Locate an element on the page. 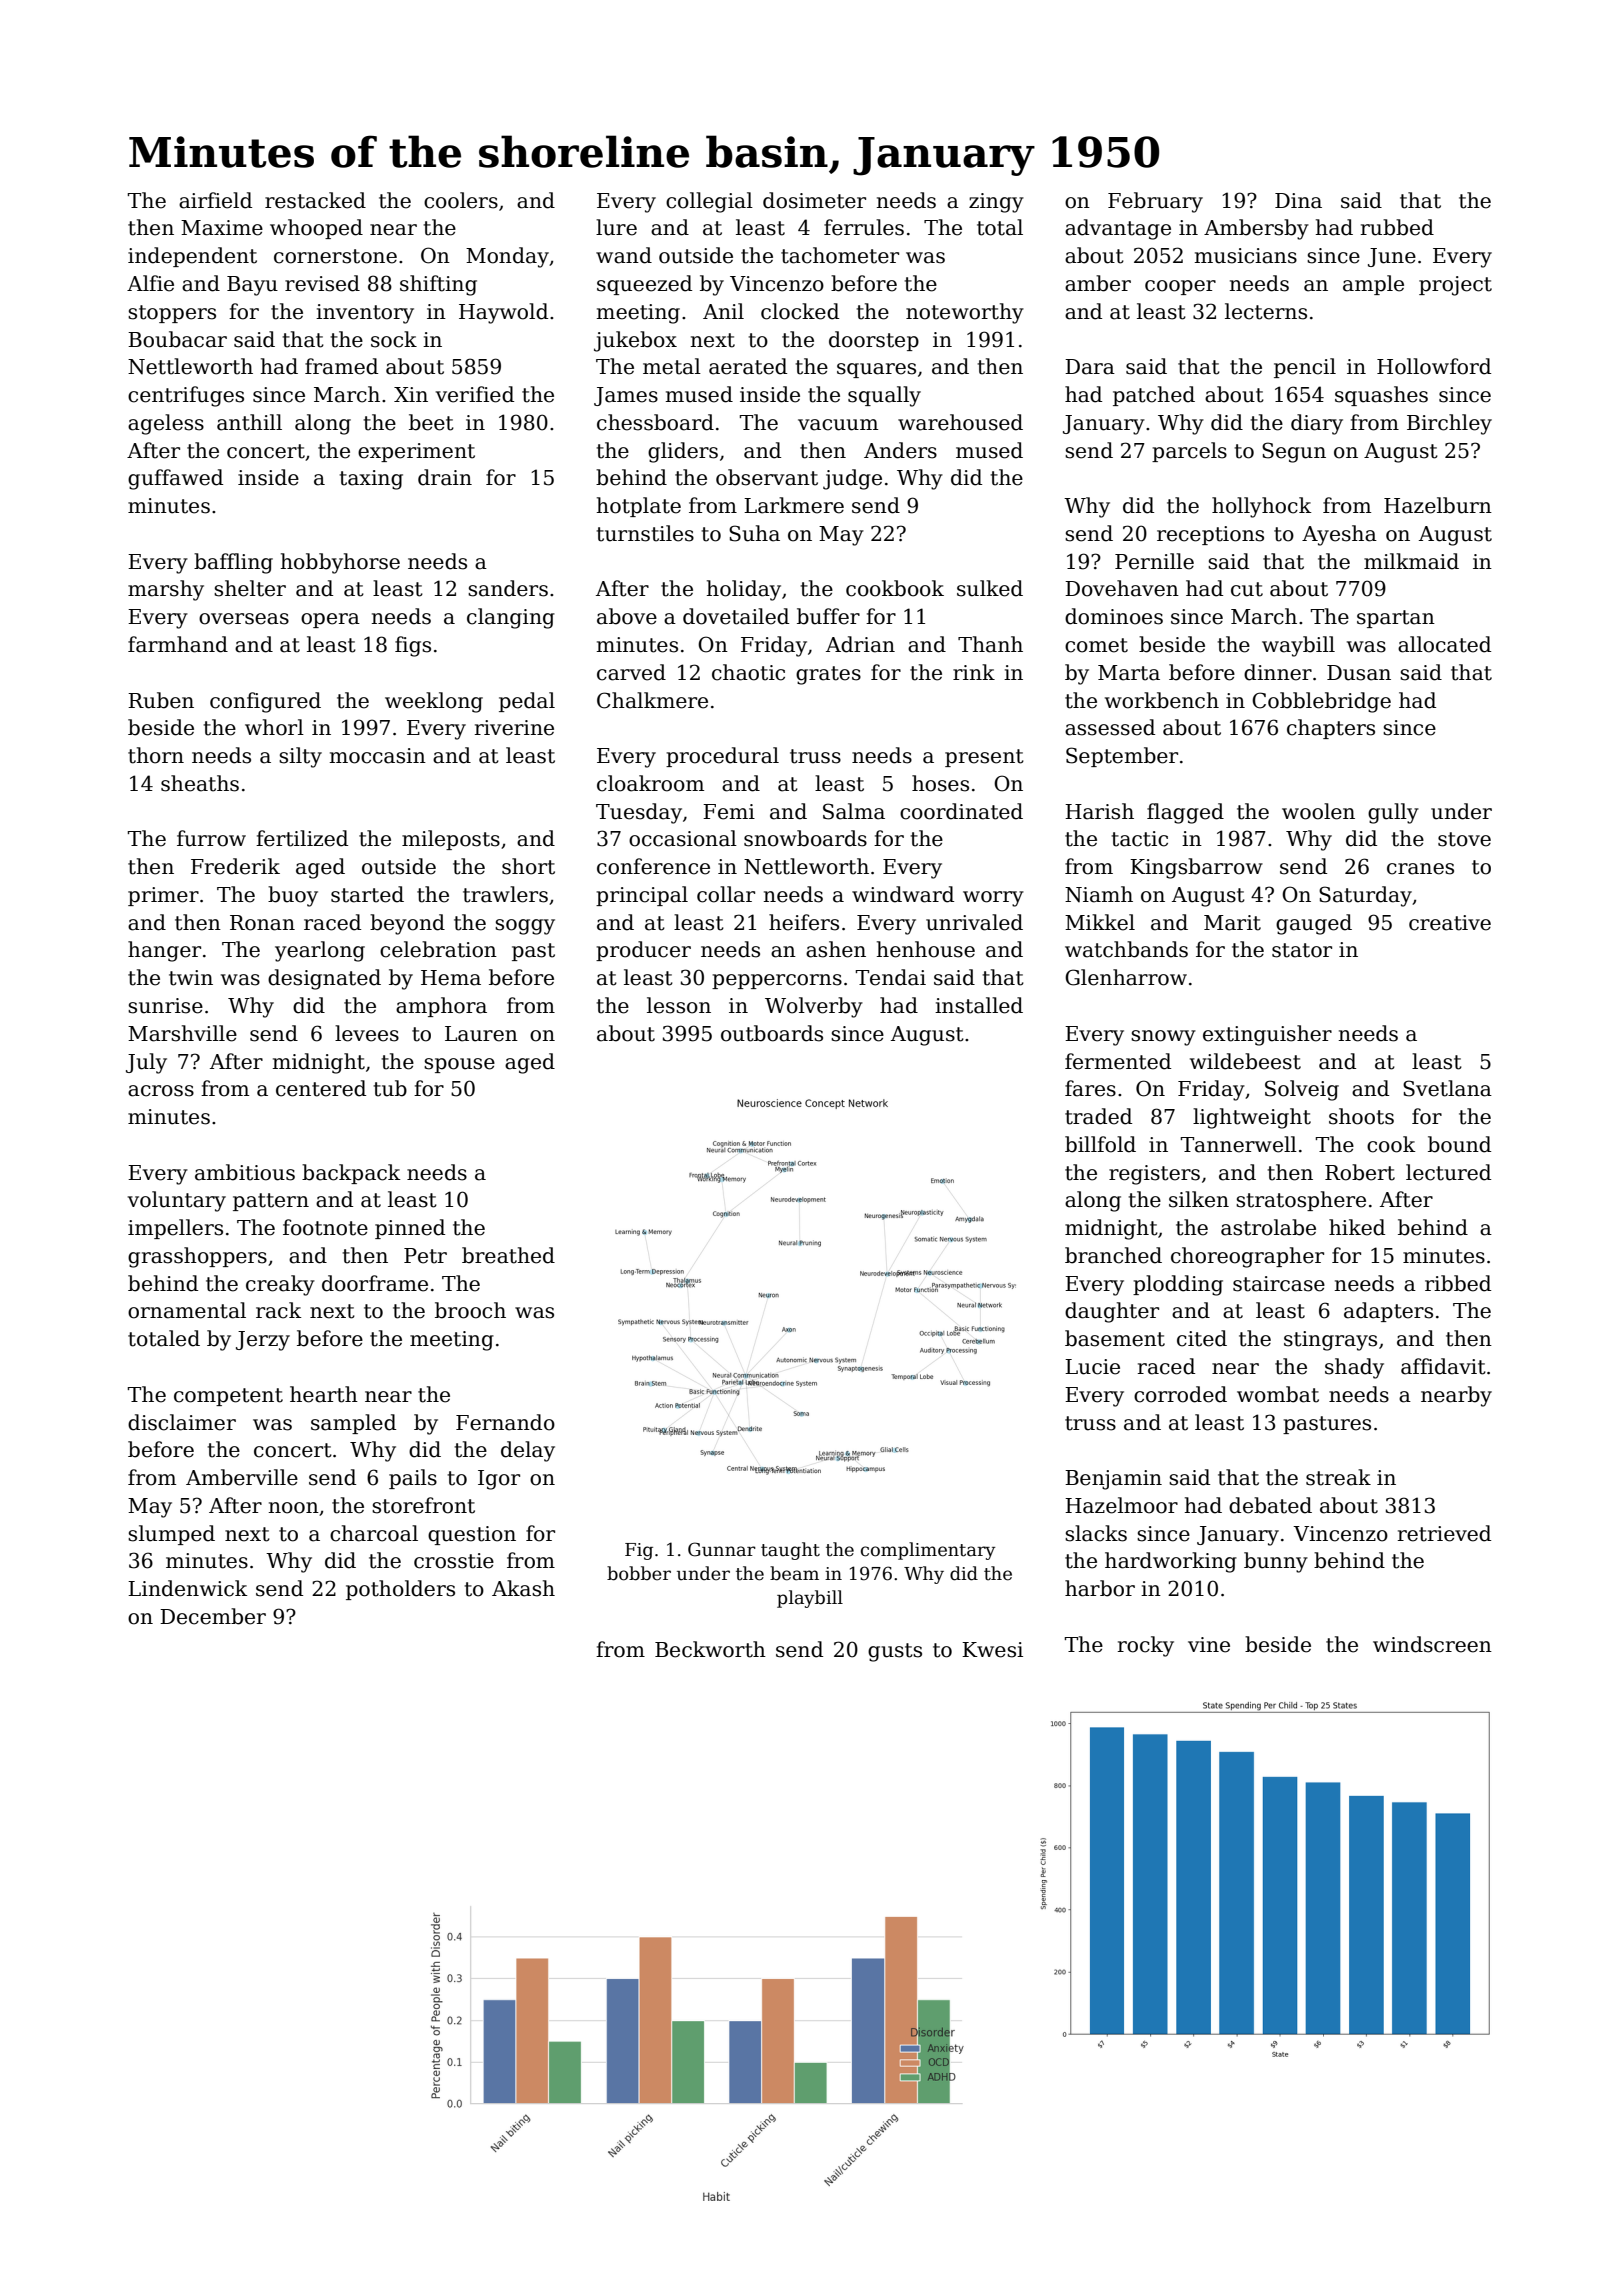 The width and height of the page is (1620, 2292). whooped is located at coordinates (316, 229).
